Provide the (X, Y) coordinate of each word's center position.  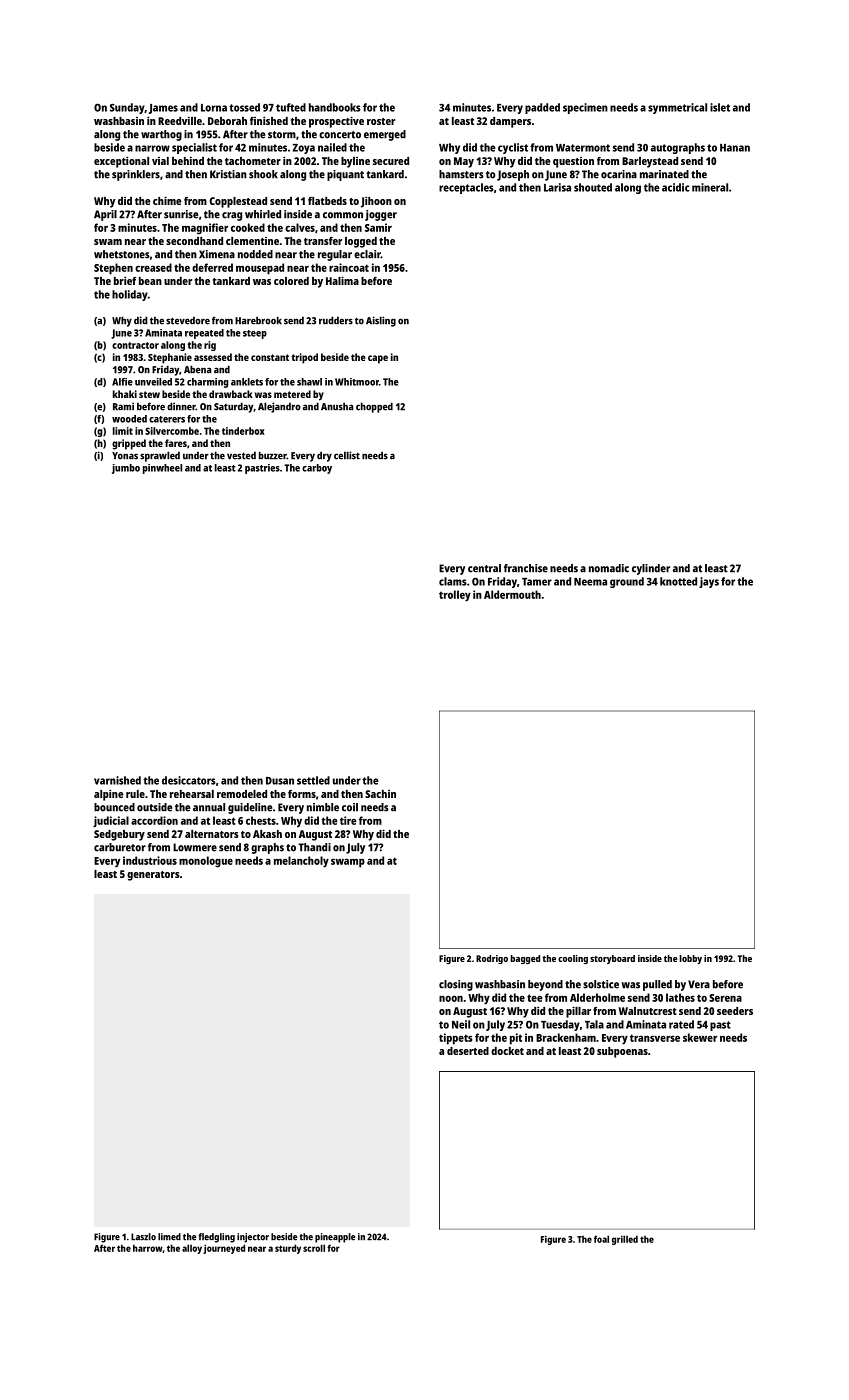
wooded (129, 419)
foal (601, 1239)
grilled (625, 1240)
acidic (676, 187)
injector (253, 1238)
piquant (345, 175)
